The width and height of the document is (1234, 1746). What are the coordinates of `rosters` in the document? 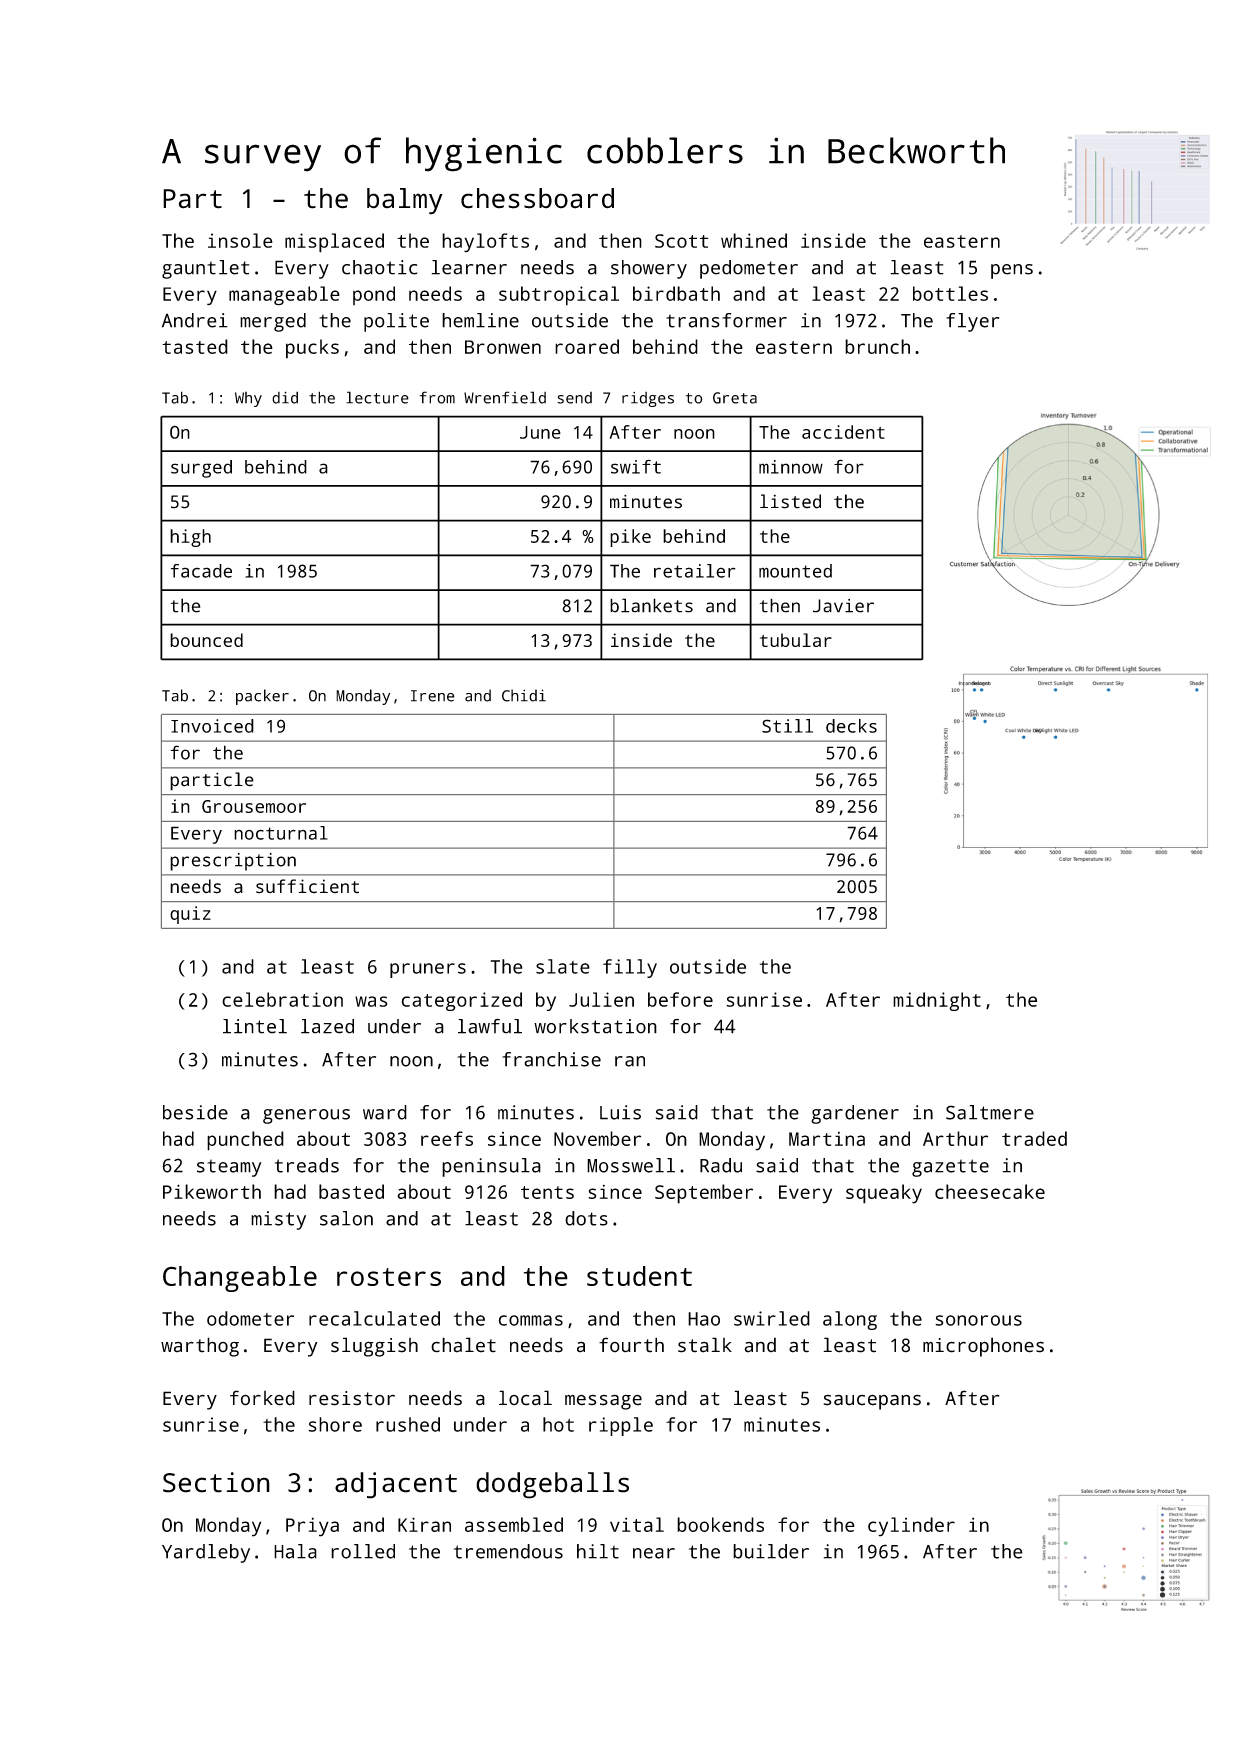 It's located at (389, 1277).
